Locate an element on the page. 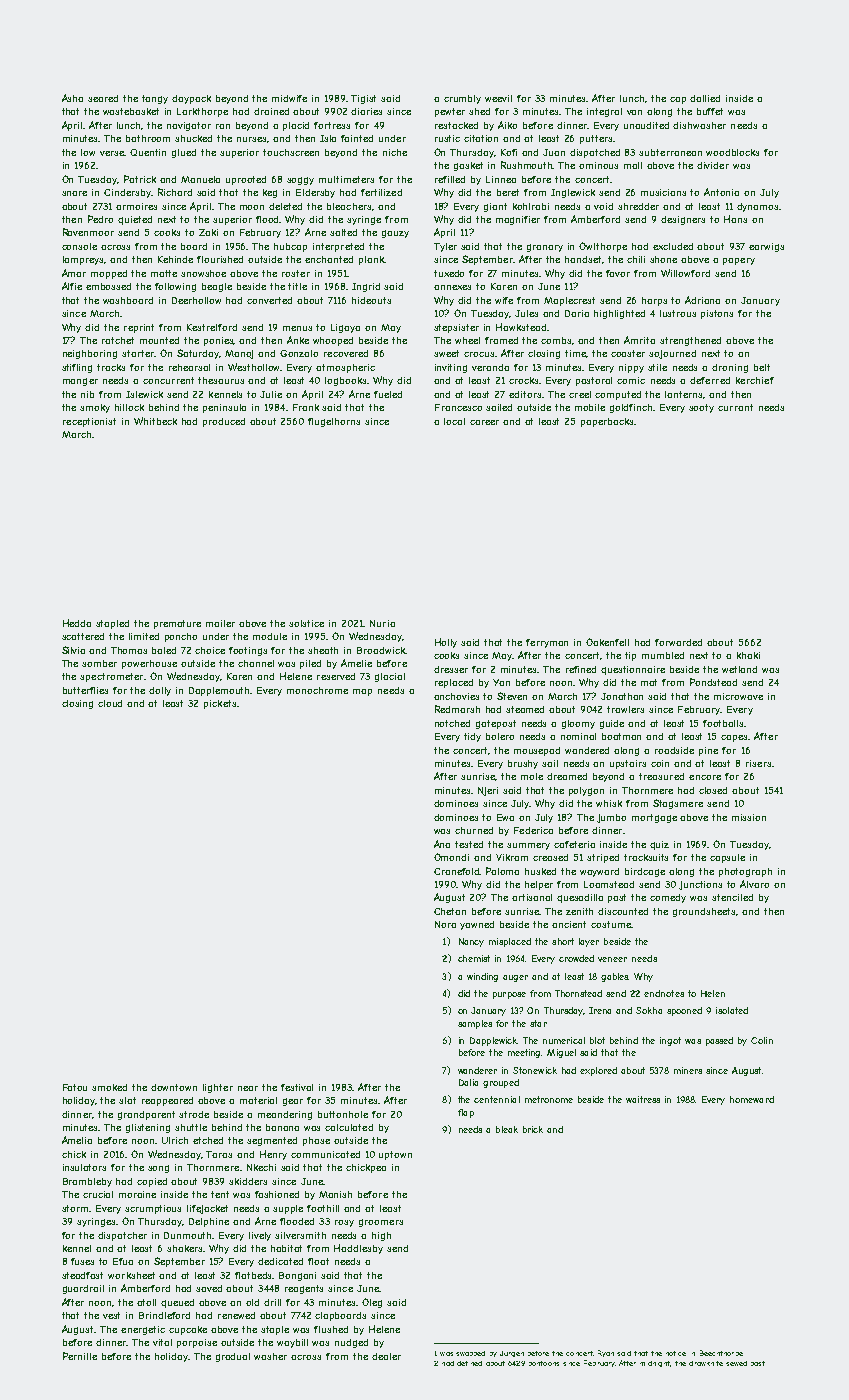 The height and width of the page is (1400, 849). misplaced is located at coordinates (510, 942).
